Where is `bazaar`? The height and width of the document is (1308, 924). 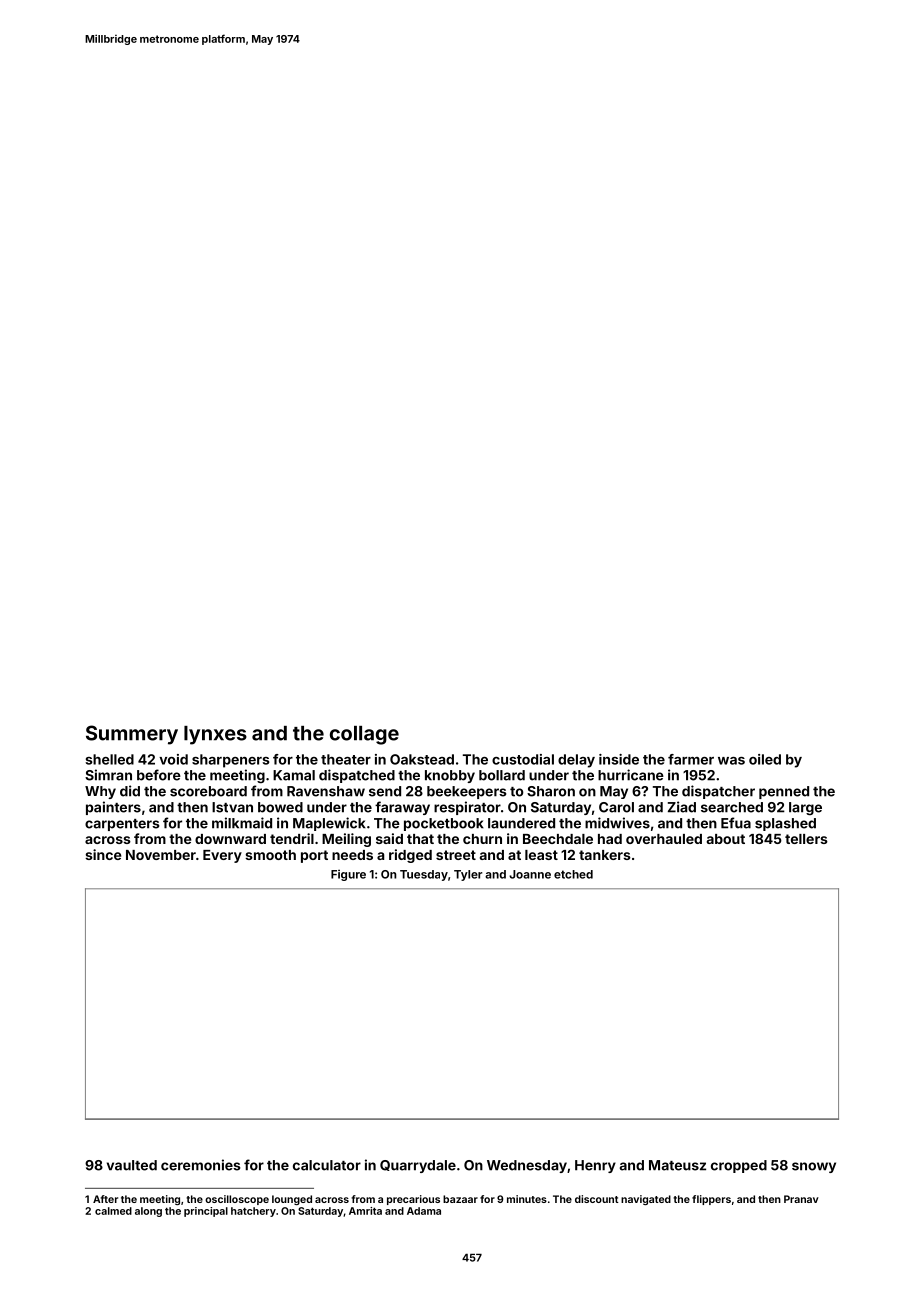
bazaar is located at coordinates (460, 1199).
